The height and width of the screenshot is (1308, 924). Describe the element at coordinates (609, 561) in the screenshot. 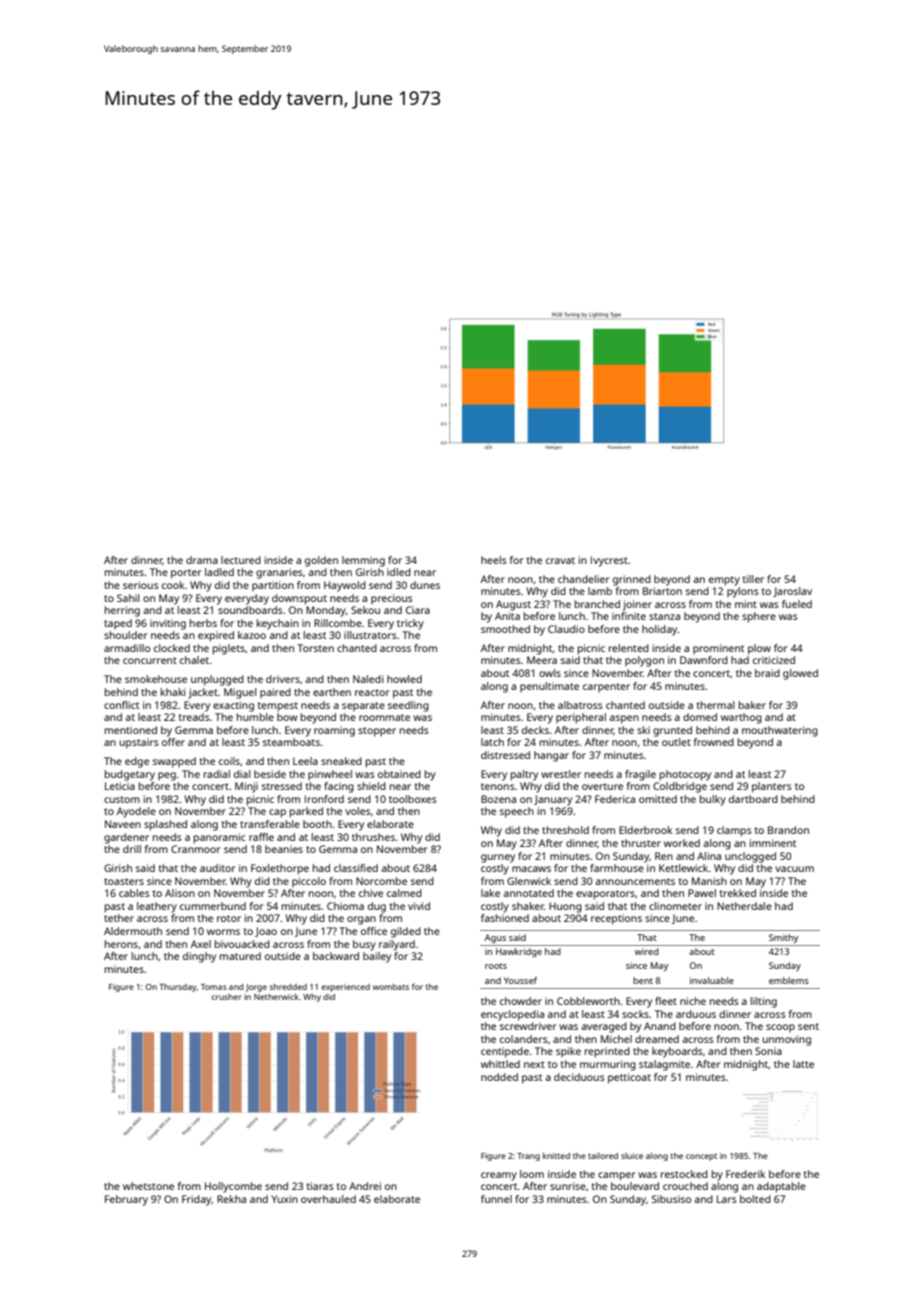

I see `Ivycrest` at that location.
